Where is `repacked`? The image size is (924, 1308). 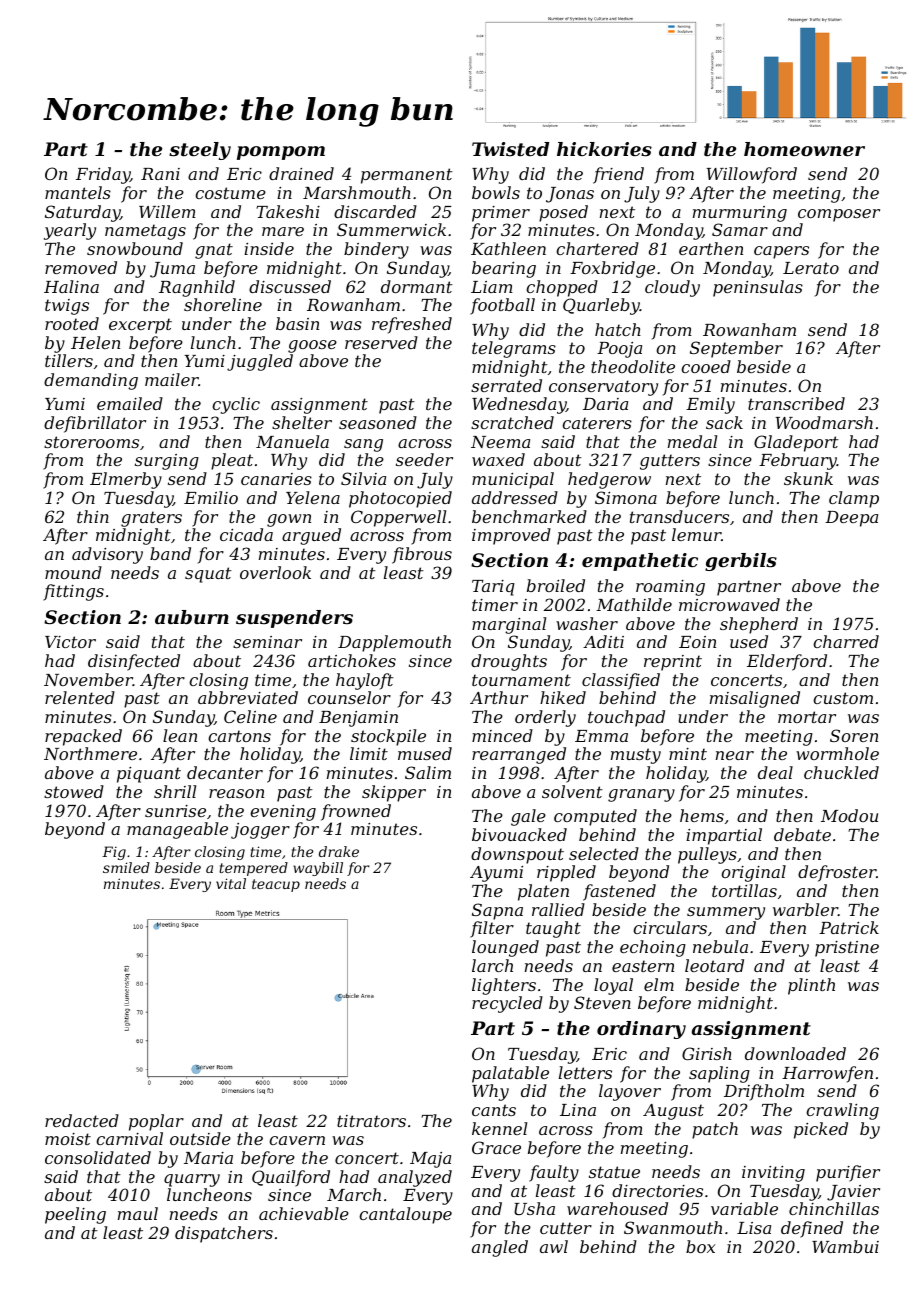
repacked is located at coordinates (83, 737).
